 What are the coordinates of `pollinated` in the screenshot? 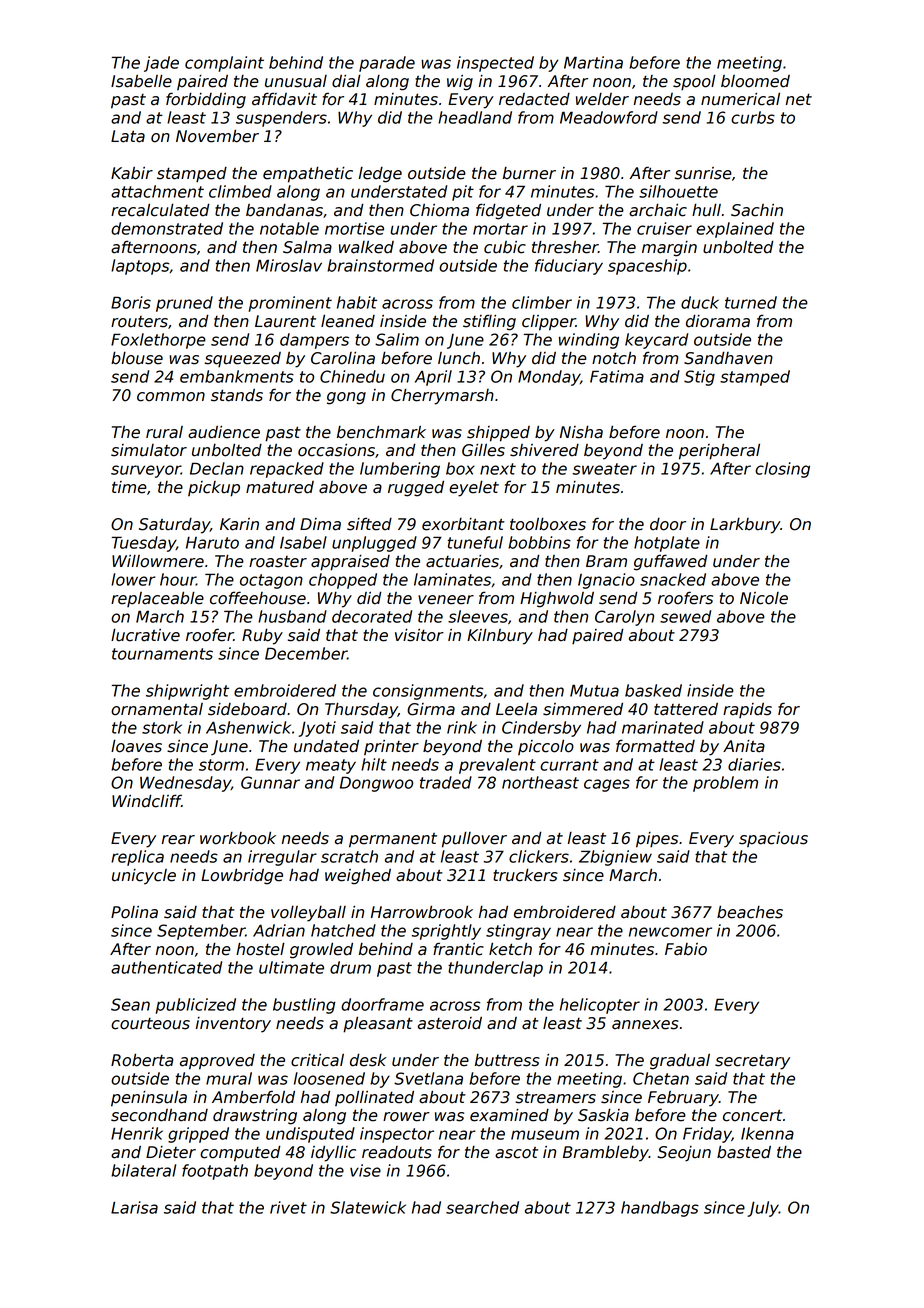 It's located at (374, 1098).
